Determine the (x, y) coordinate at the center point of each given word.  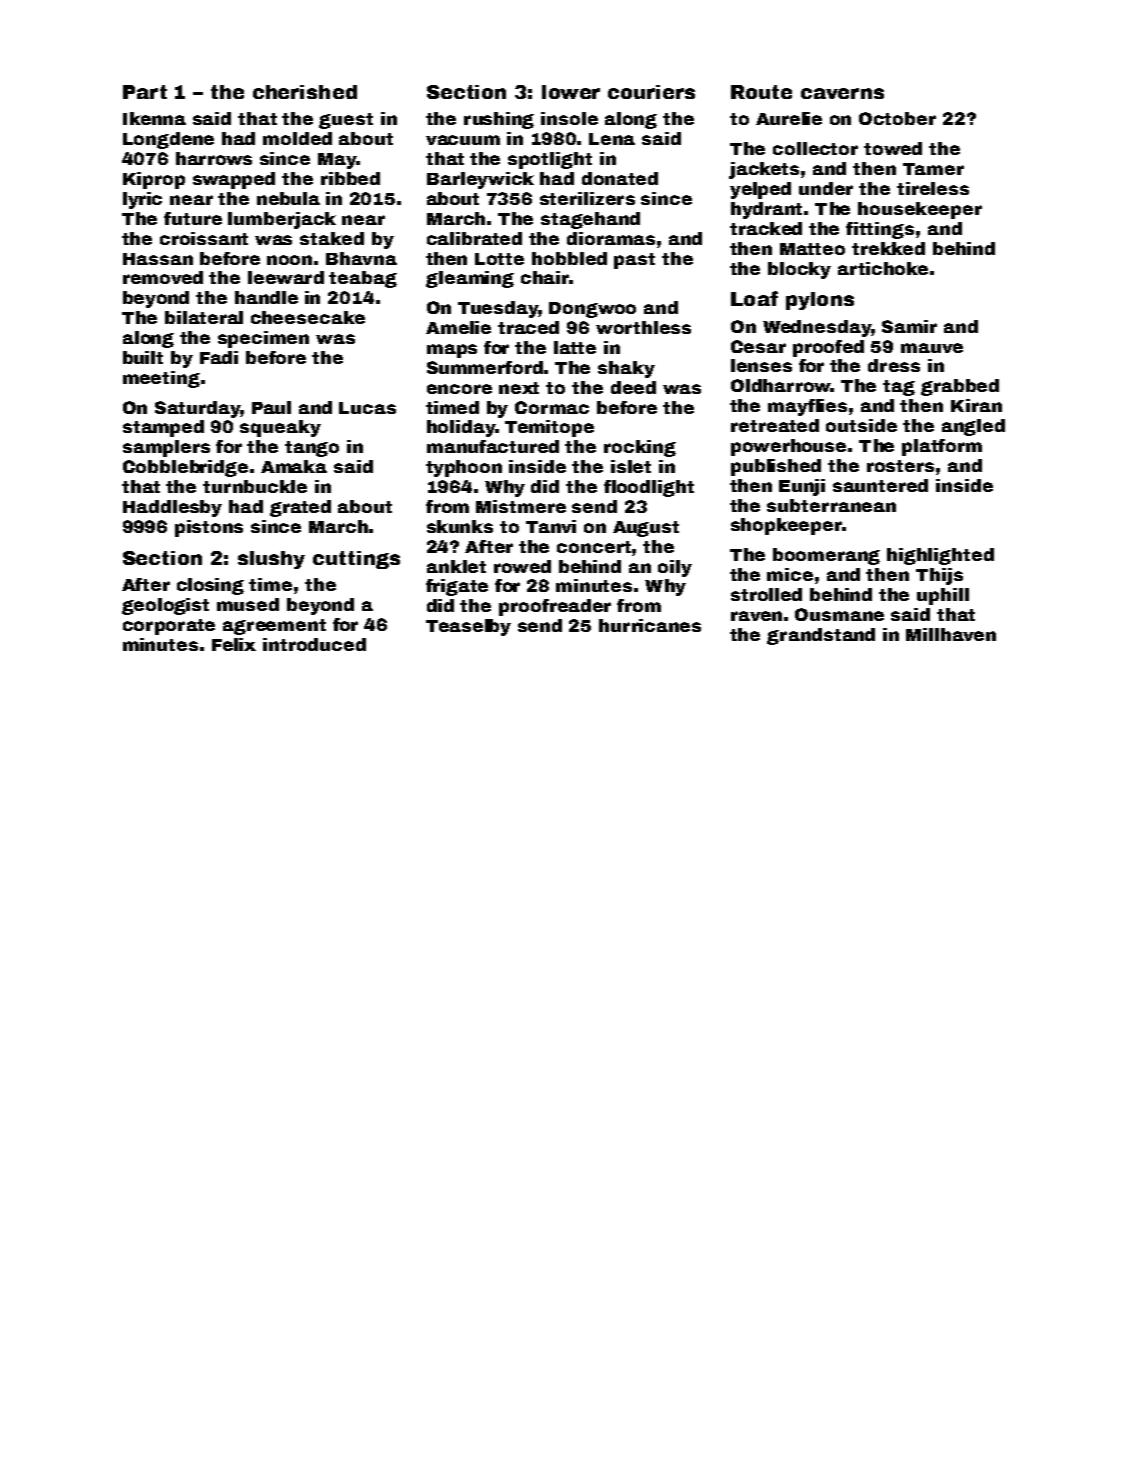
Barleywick (480, 180)
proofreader (555, 607)
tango (312, 449)
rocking (640, 448)
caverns (842, 93)
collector (815, 148)
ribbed (350, 178)
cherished (305, 92)
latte (575, 347)
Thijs (939, 576)
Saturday (197, 409)
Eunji (802, 487)
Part (145, 92)
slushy (271, 560)
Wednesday (817, 328)
